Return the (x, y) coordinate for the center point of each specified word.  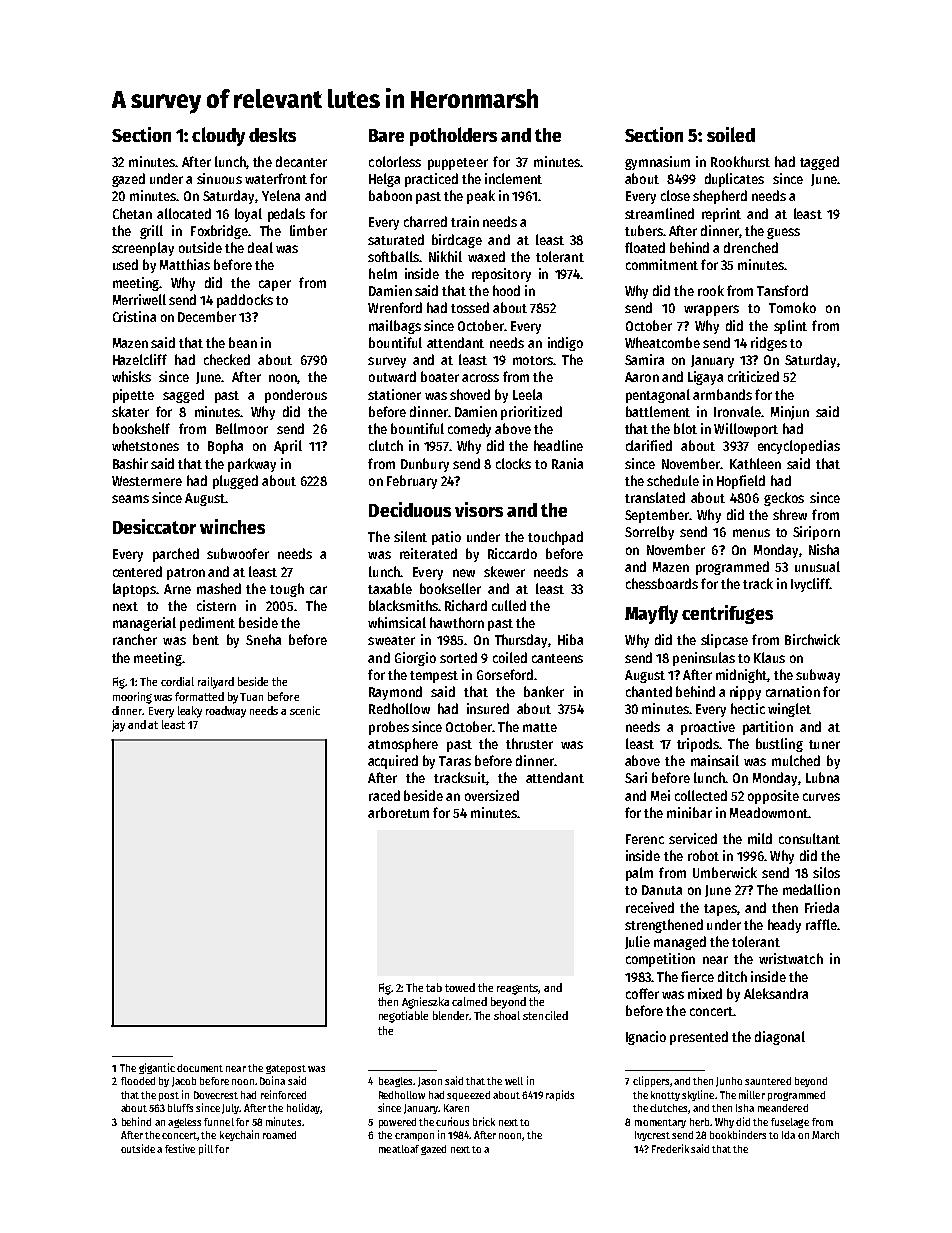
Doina (272, 1080)
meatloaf (399, 1149)
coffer (642, 993)
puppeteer (458, 164)
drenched (751, 247)
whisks (131, 376)
